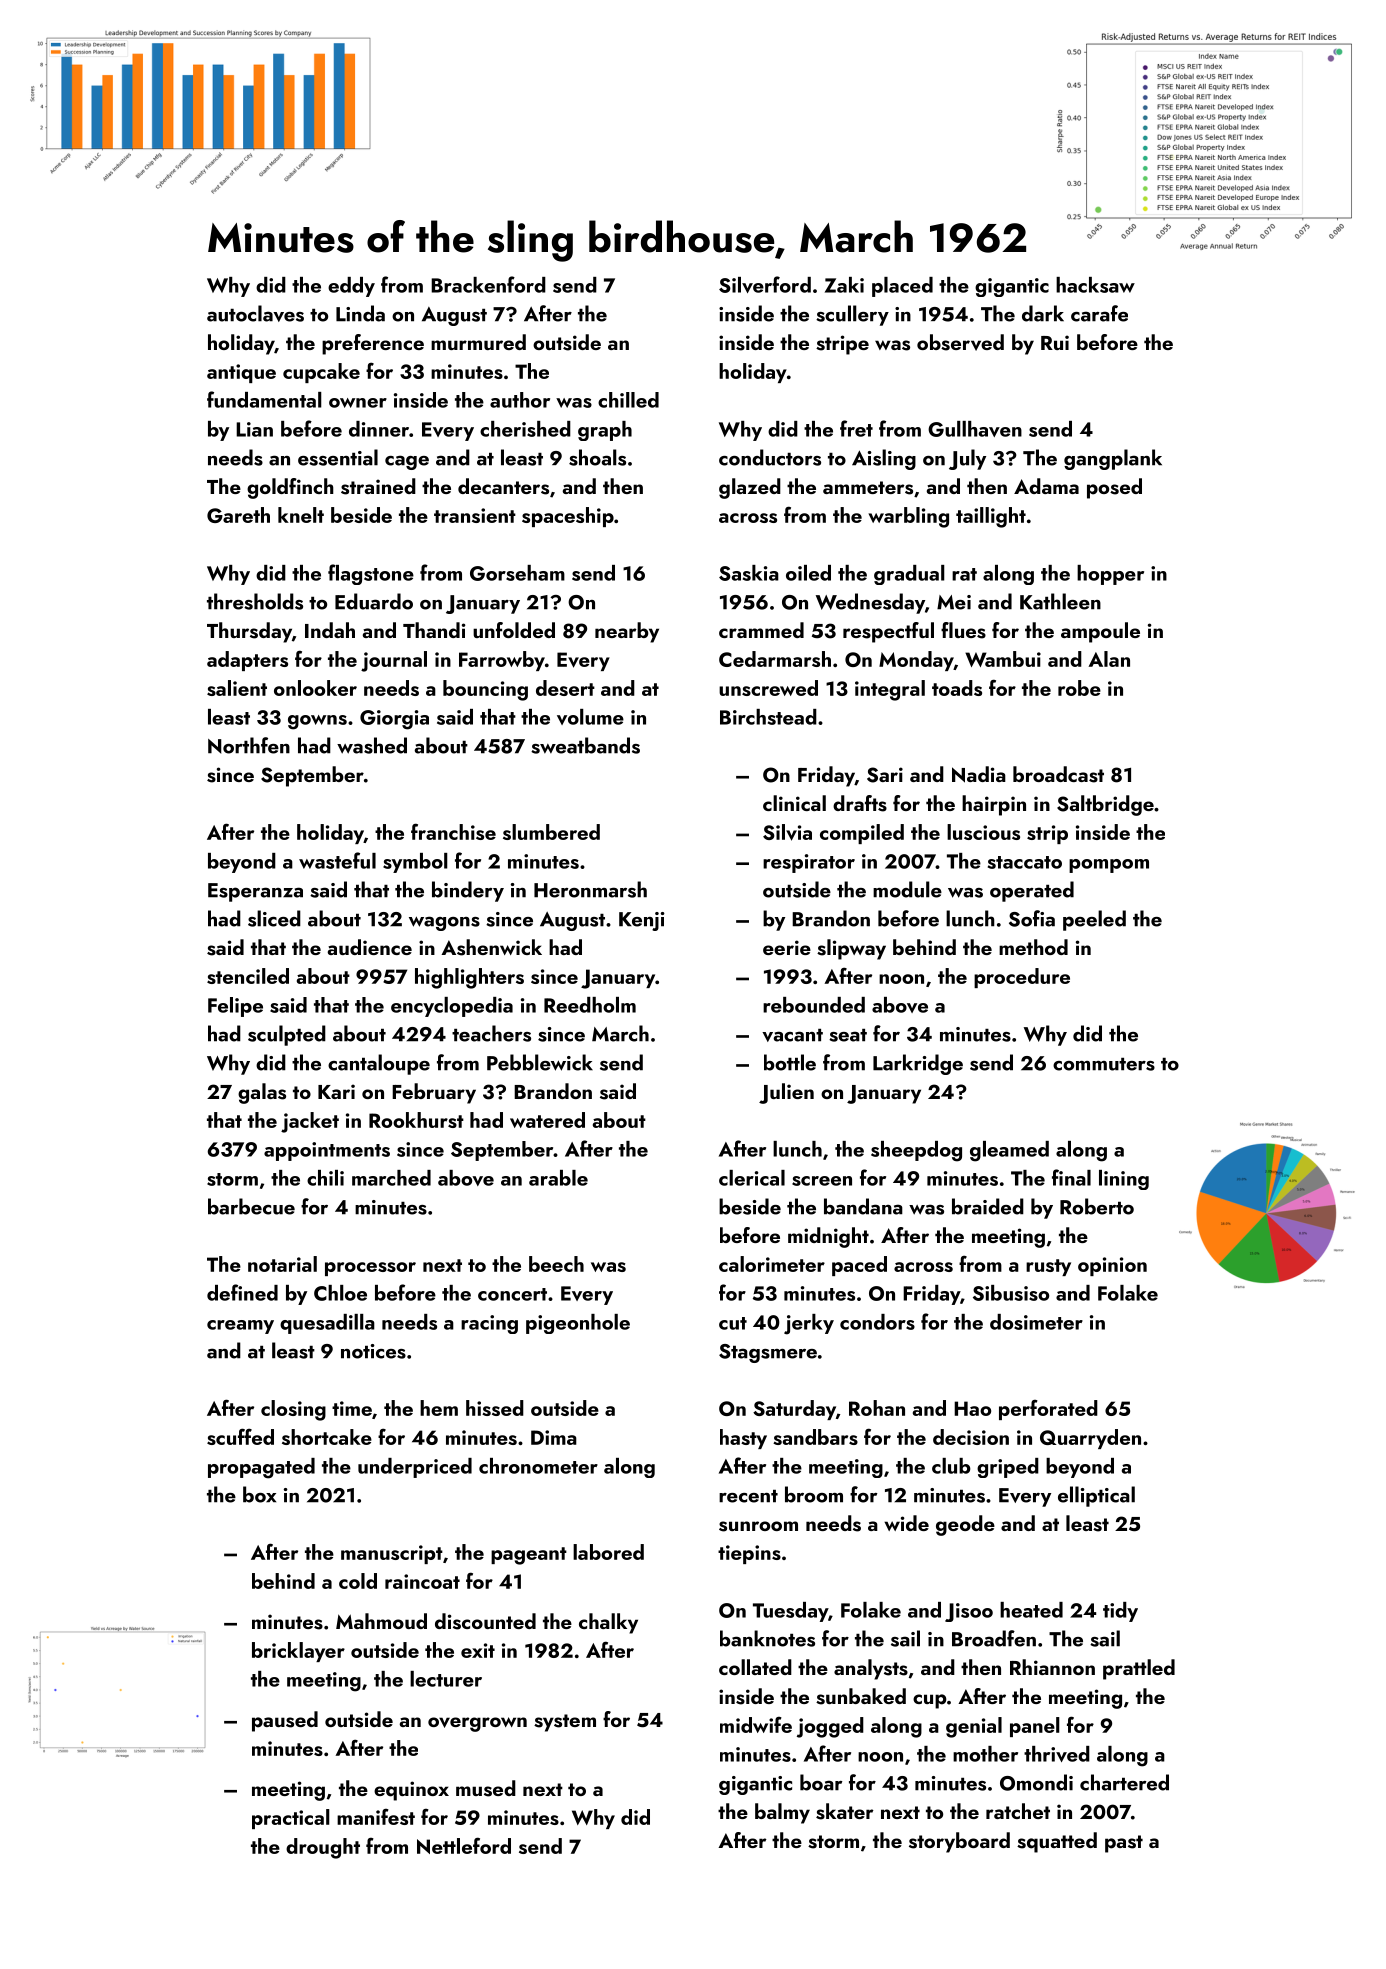 The width and height of the page is (1386, 1969). Describe the element at coordinates (1043, 313) in the page. I see `dark` at that location.
